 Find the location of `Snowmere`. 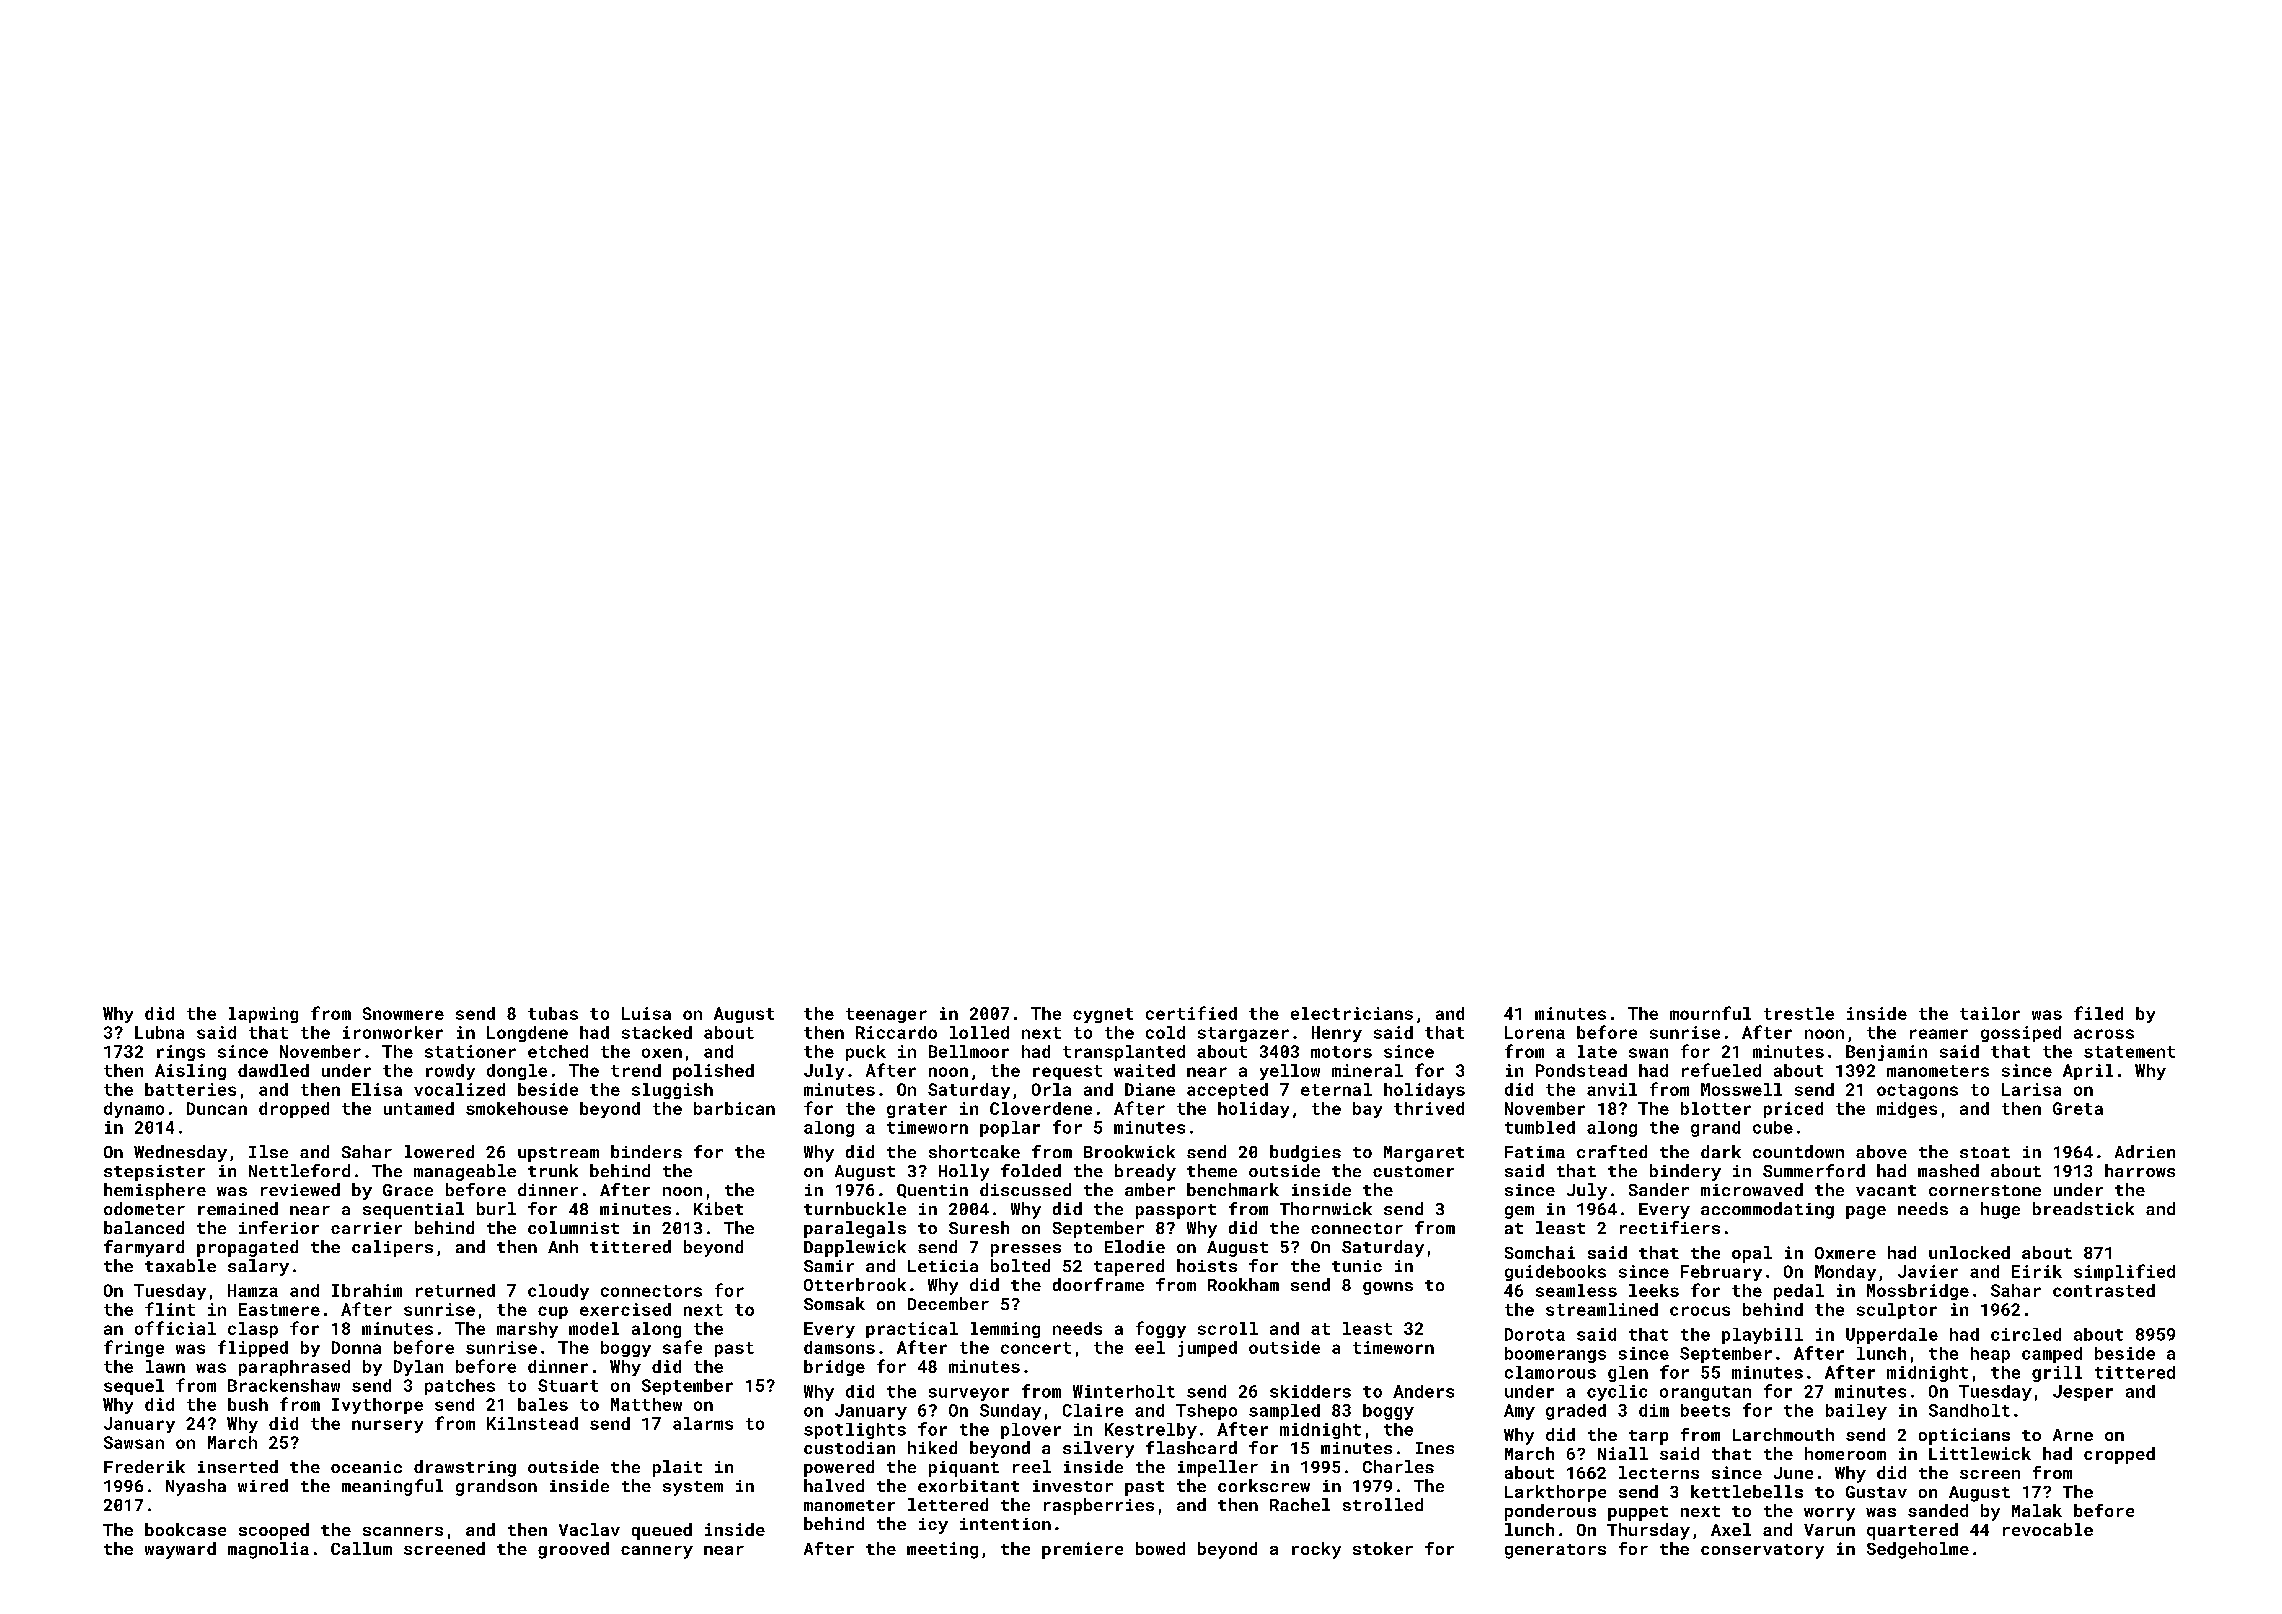

Snowmere is located at coordinates (403, 1013).
